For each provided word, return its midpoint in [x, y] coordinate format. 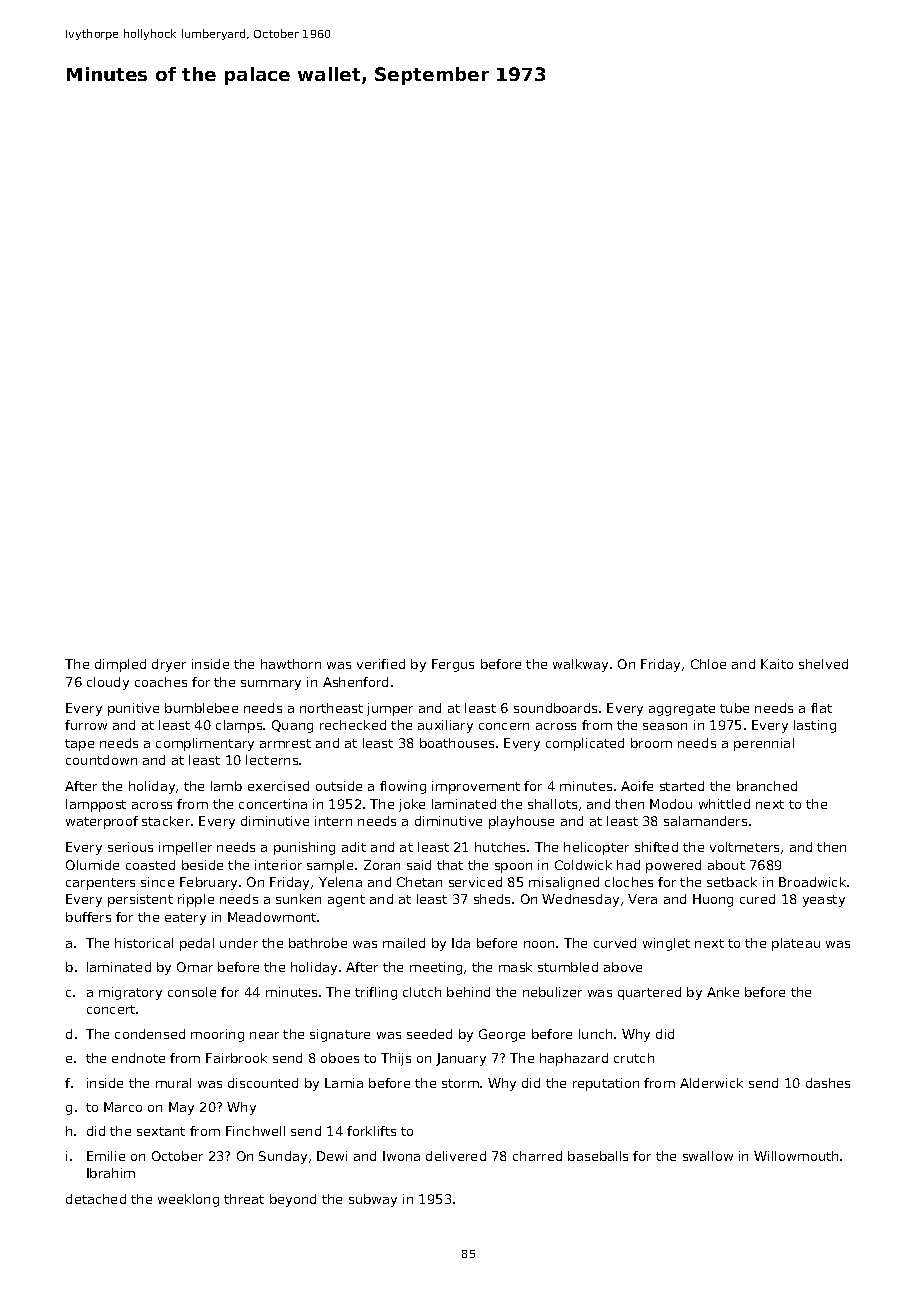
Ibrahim [111, 1173]
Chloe [708, 664]
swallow [708, 1156]
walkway [580, 665]
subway [373, 1200]
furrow [86, 725]
